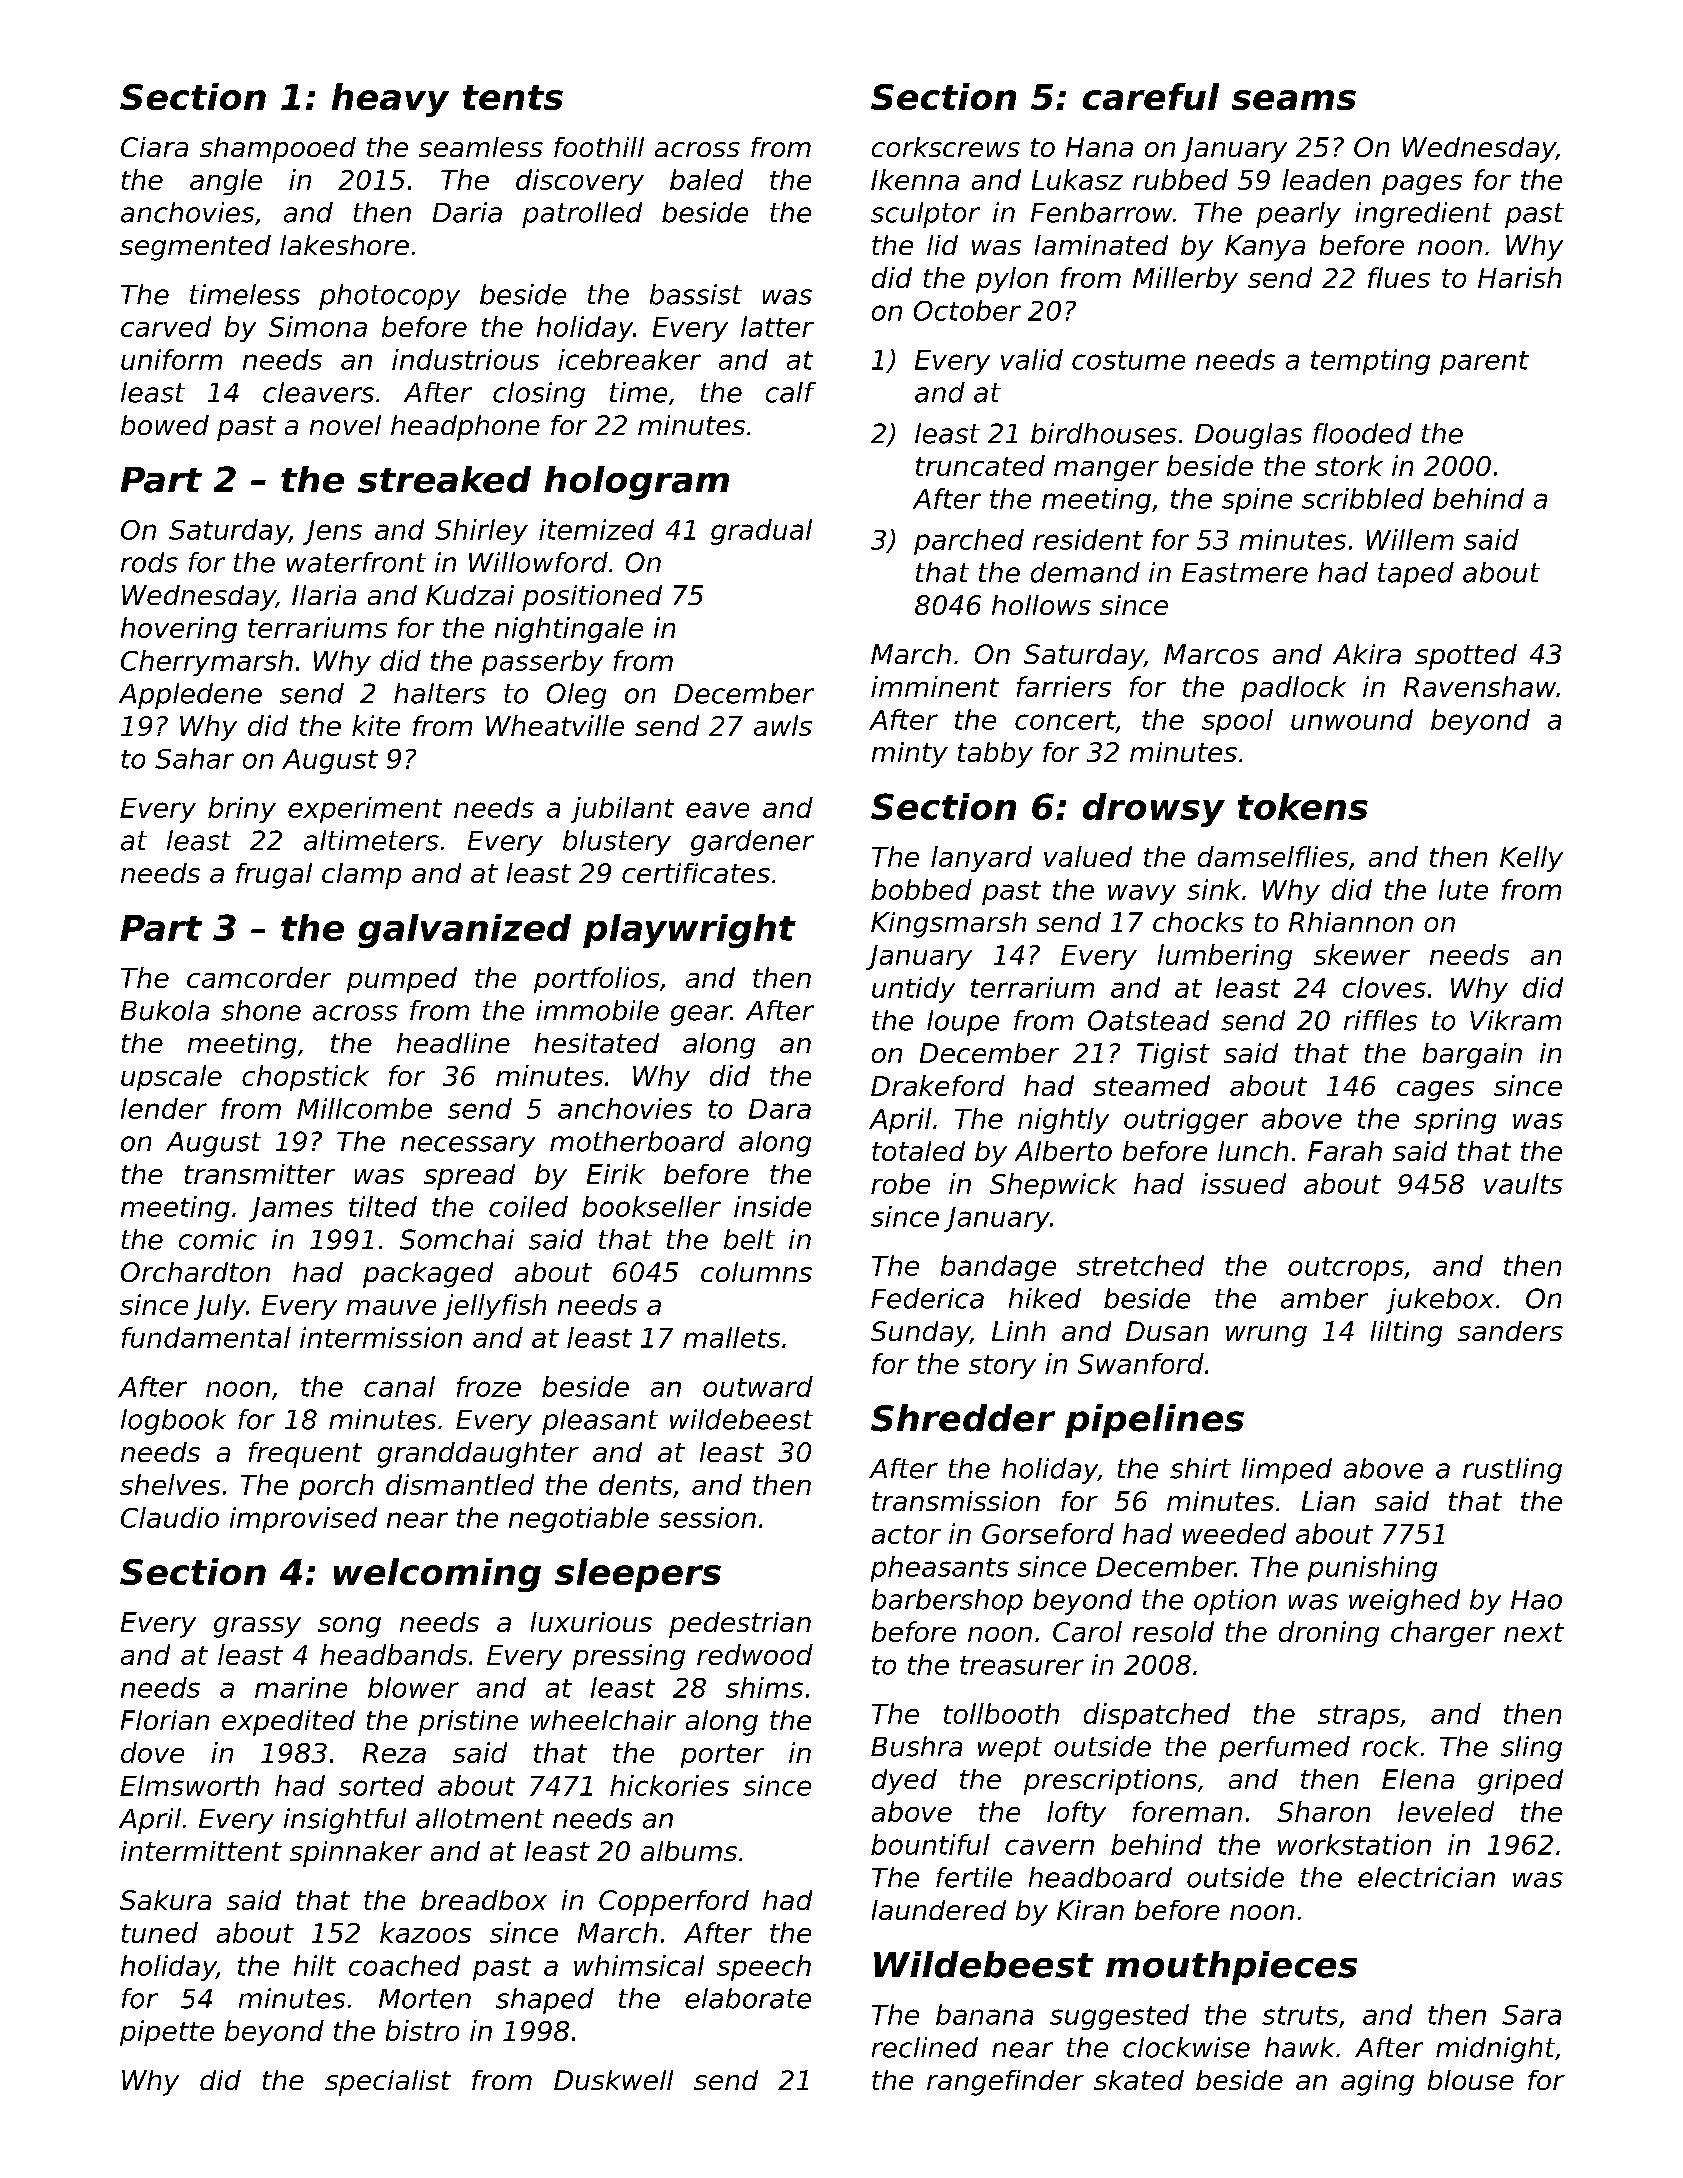 The width and height of the image is (1683, 2178). What do you see at coordinates (390, 100) in the image?
I see `heavy` at bounding box center [390, 100].
